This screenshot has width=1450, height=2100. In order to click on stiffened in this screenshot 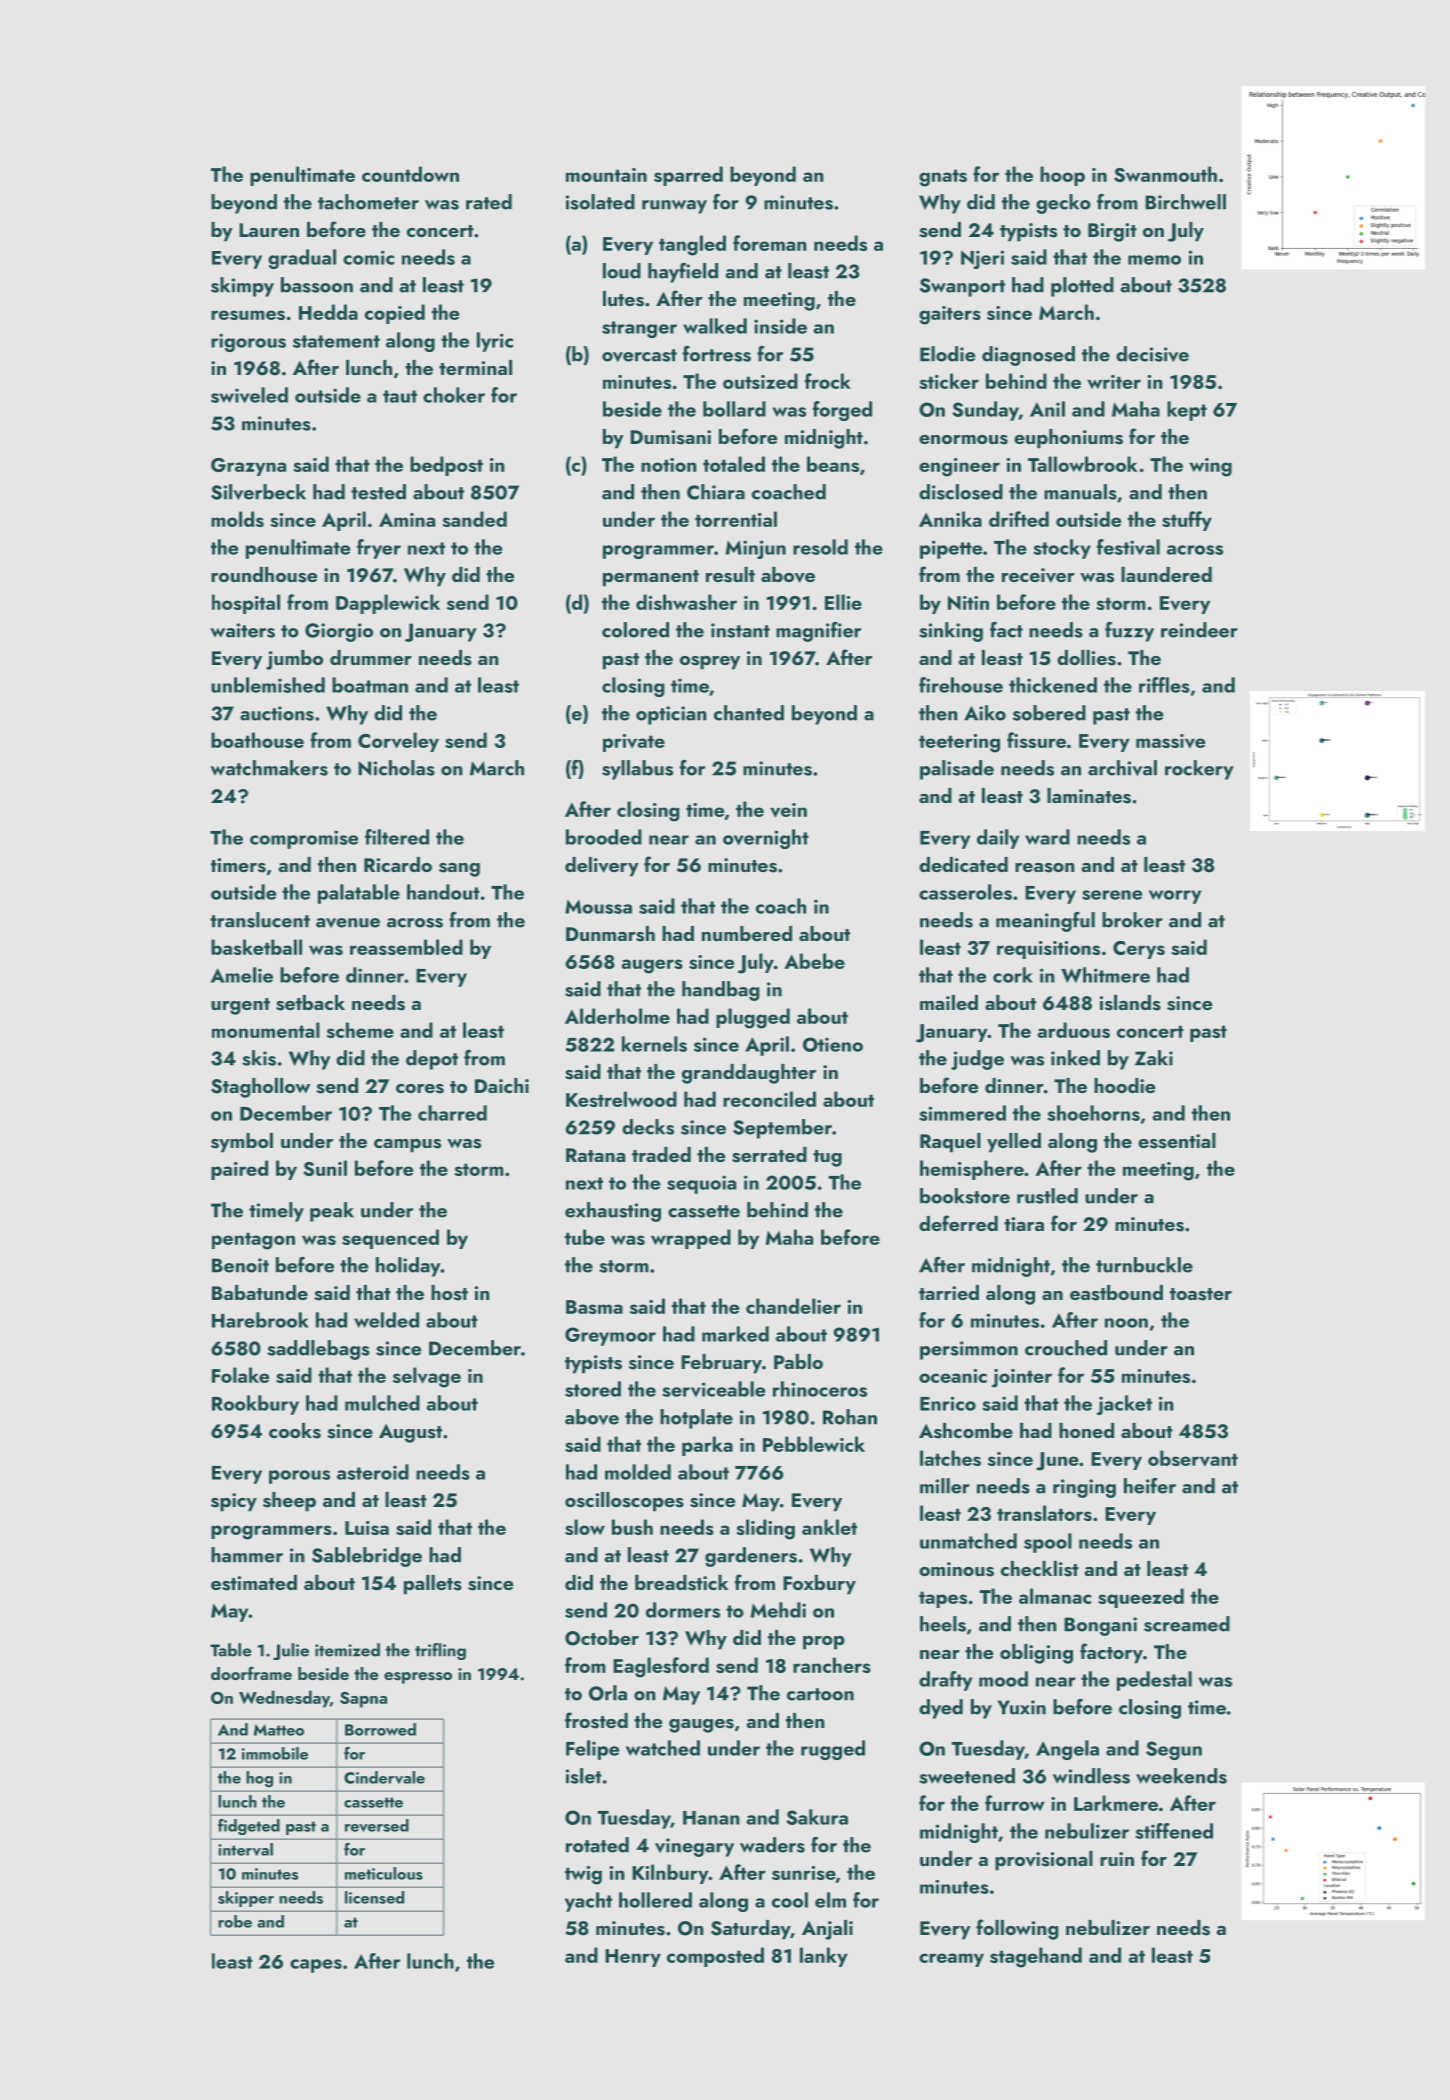, I will do `click(1174, 1831)`.
